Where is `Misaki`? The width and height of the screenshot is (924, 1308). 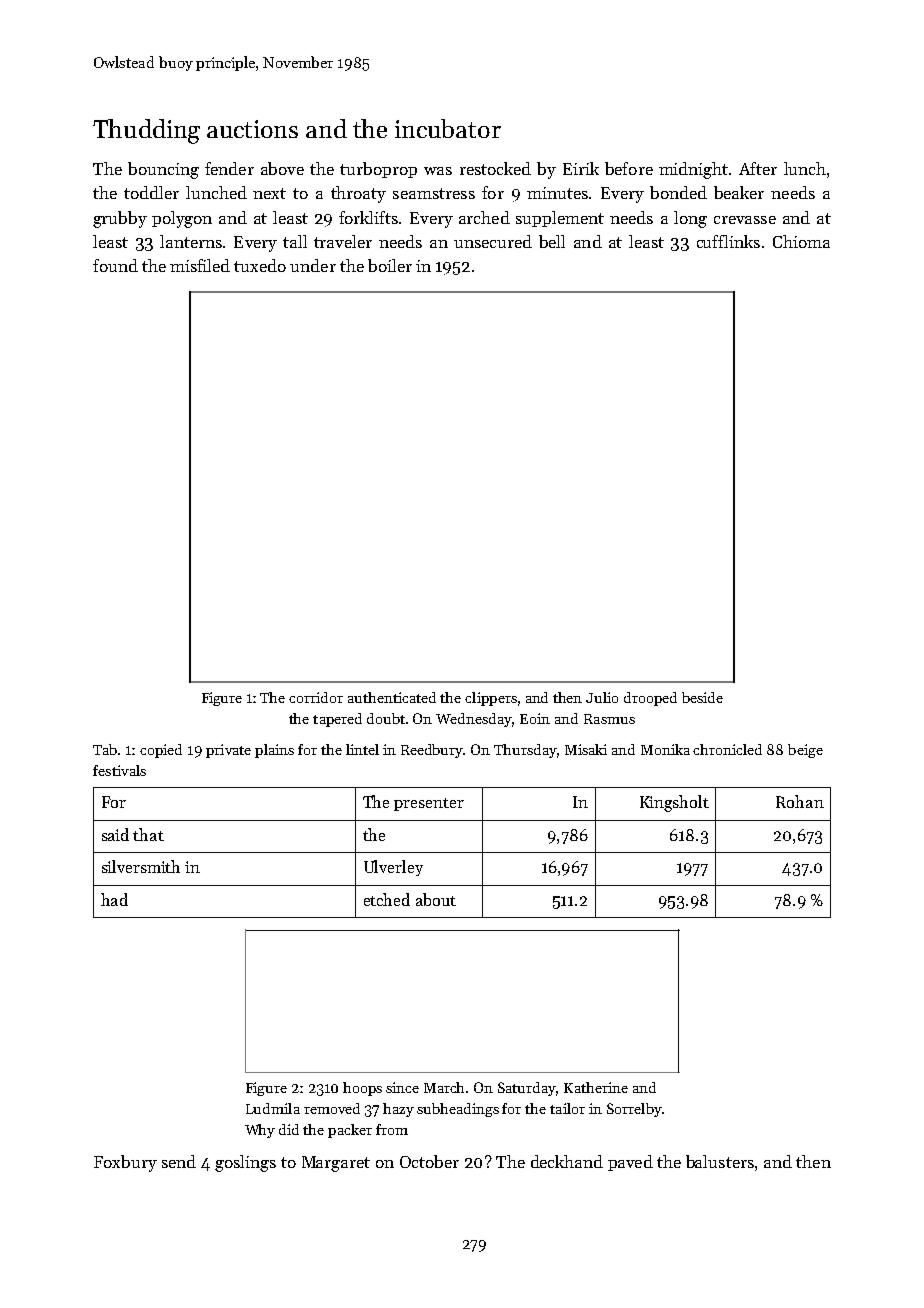 Misaki is located at coordinates (586, 749).
